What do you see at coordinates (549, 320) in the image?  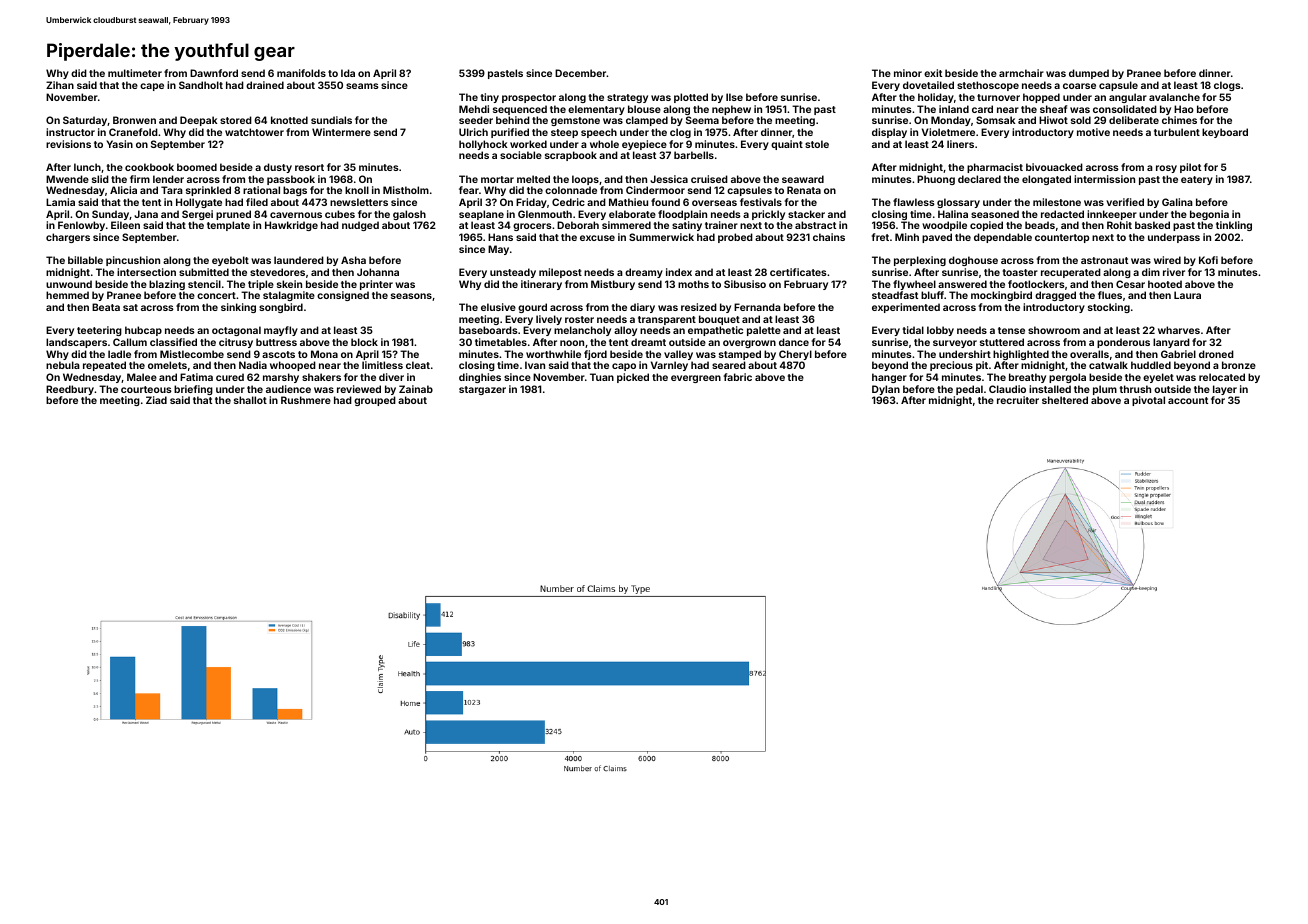 I see `lively` at bounding box center [549, 320].
